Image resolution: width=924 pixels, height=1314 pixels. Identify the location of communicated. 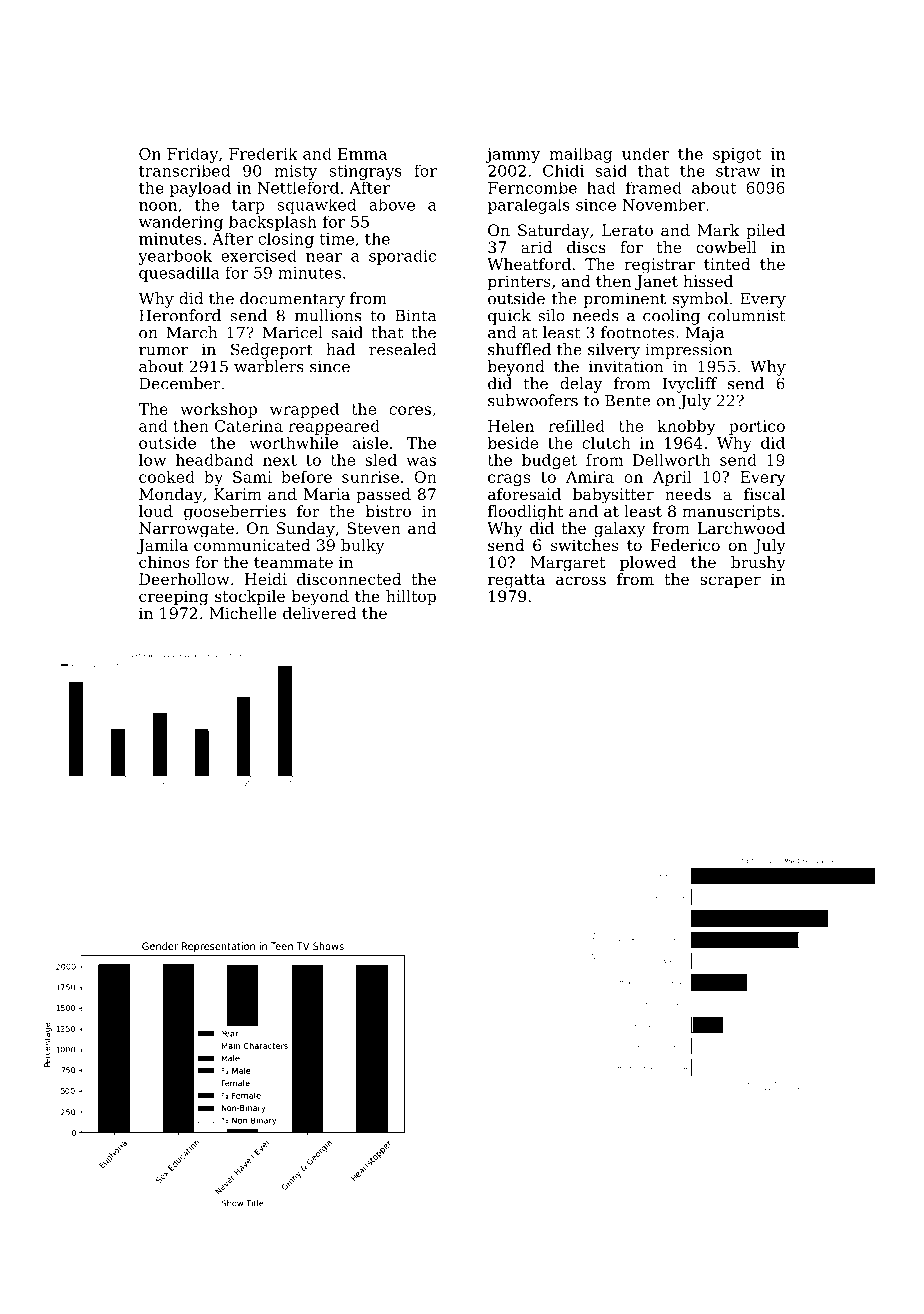
(252, 545).
